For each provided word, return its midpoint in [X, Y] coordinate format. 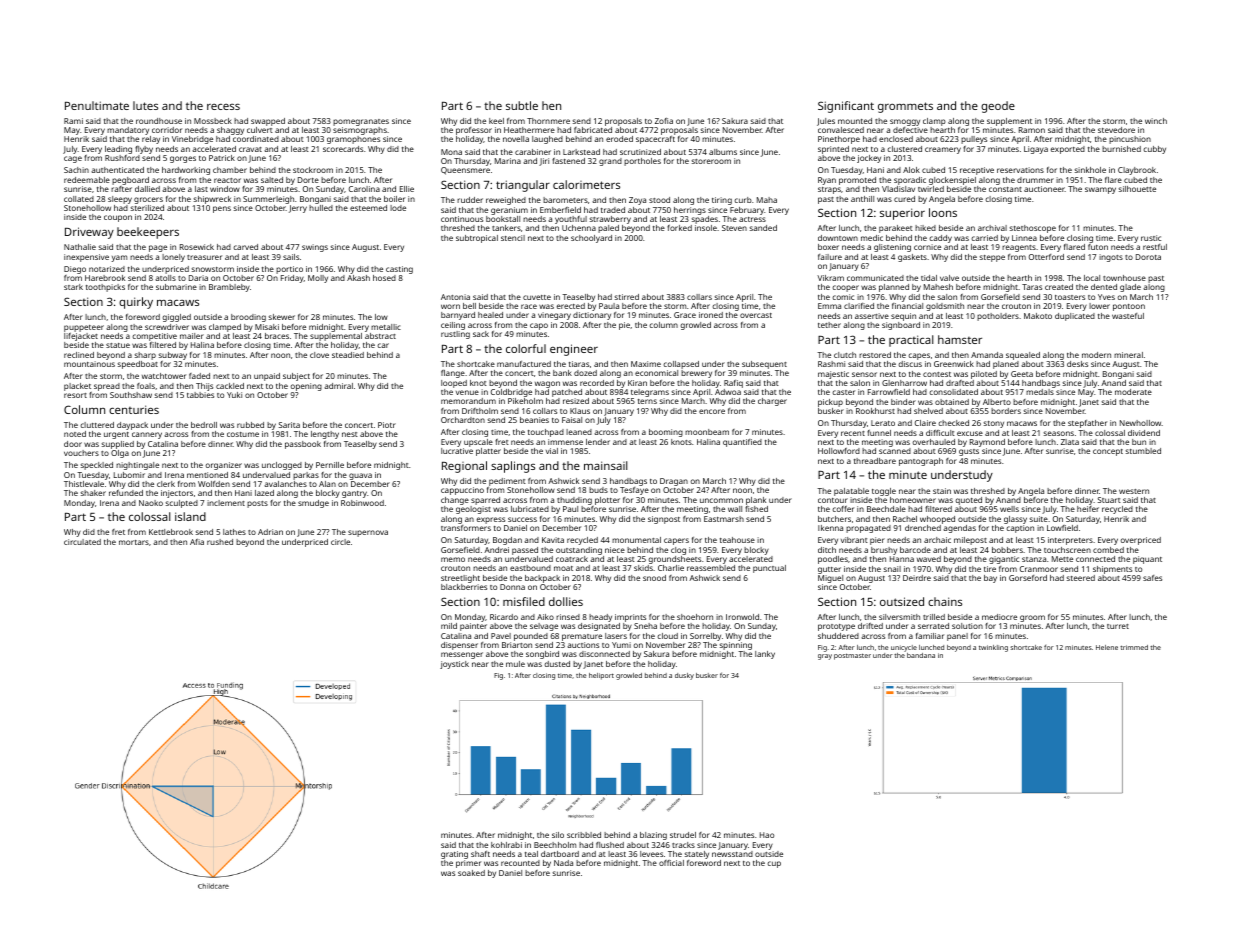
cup [774, 864]
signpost [664, 520]
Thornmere [548, 121]
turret [1118, 626]
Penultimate [97, 105]
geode [998, 107]
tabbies [200, 395]
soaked [471, 873]
